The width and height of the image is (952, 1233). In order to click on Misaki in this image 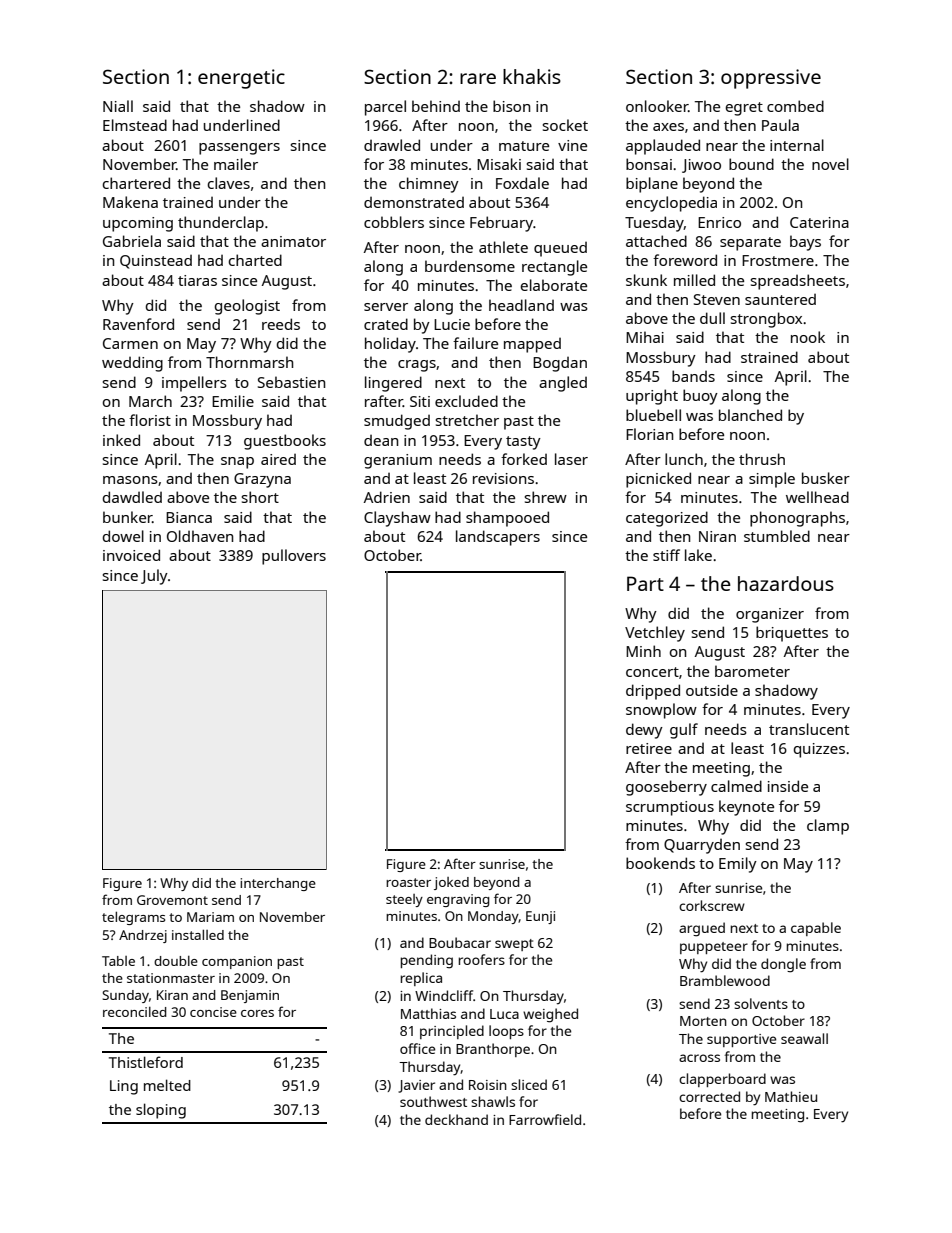, I will do `click(499, 164)`.
